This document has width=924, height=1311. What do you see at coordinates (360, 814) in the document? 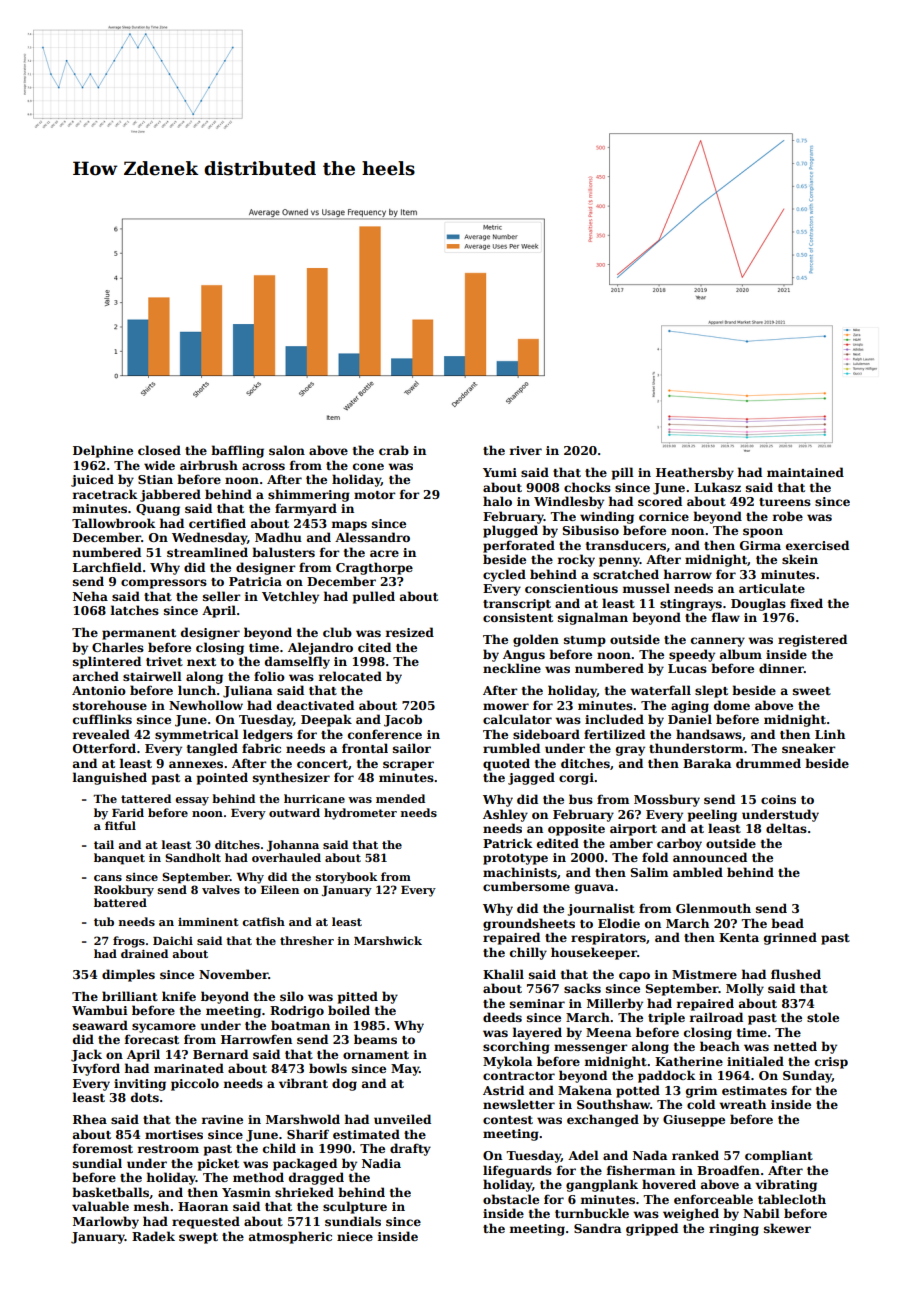
I see `hydrometer` at bounding box center [360, 814].
